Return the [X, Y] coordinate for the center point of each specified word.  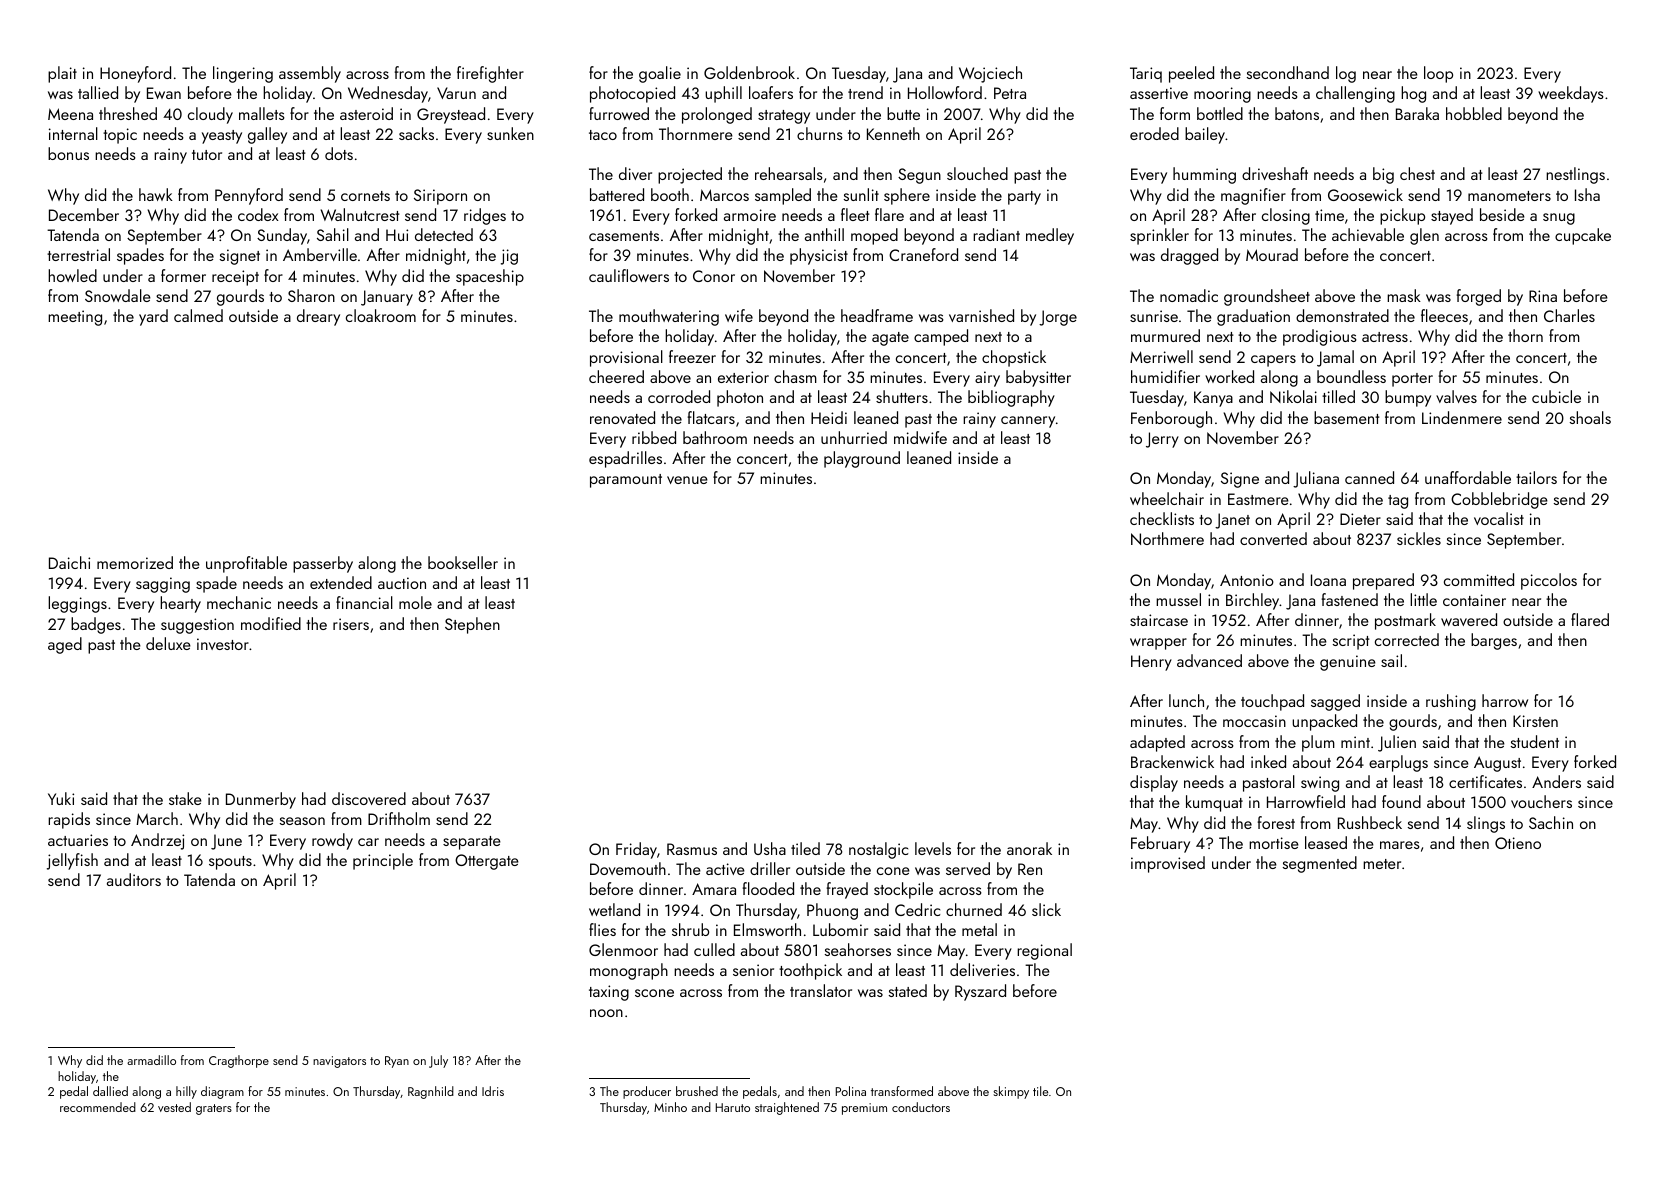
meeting [75, 318]
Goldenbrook [749, 72]
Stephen [472, 625]
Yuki [61, 798]
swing [1320, 784]
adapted [1157, 743]
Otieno [1518, 843]
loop [1438, 74]
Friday [636, 850]
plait [62, 74]
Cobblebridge [1499, 500]
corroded [679, 396]
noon [606, 1013]
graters [214, 1109]
